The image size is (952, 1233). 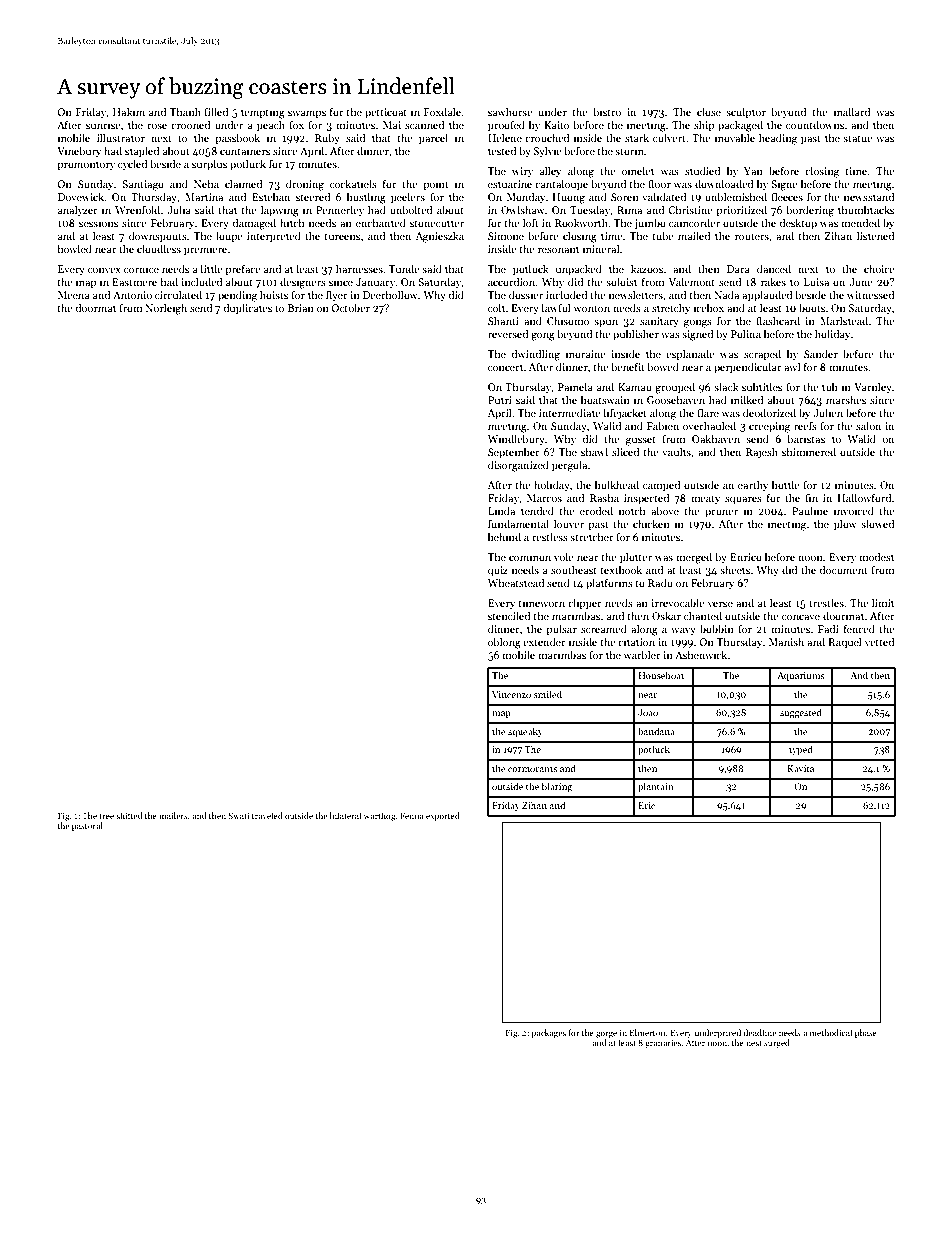 What do you see at coordinates (239, 816) in the screenshot?
I see `Swati` at bounding box center [239, 816].
